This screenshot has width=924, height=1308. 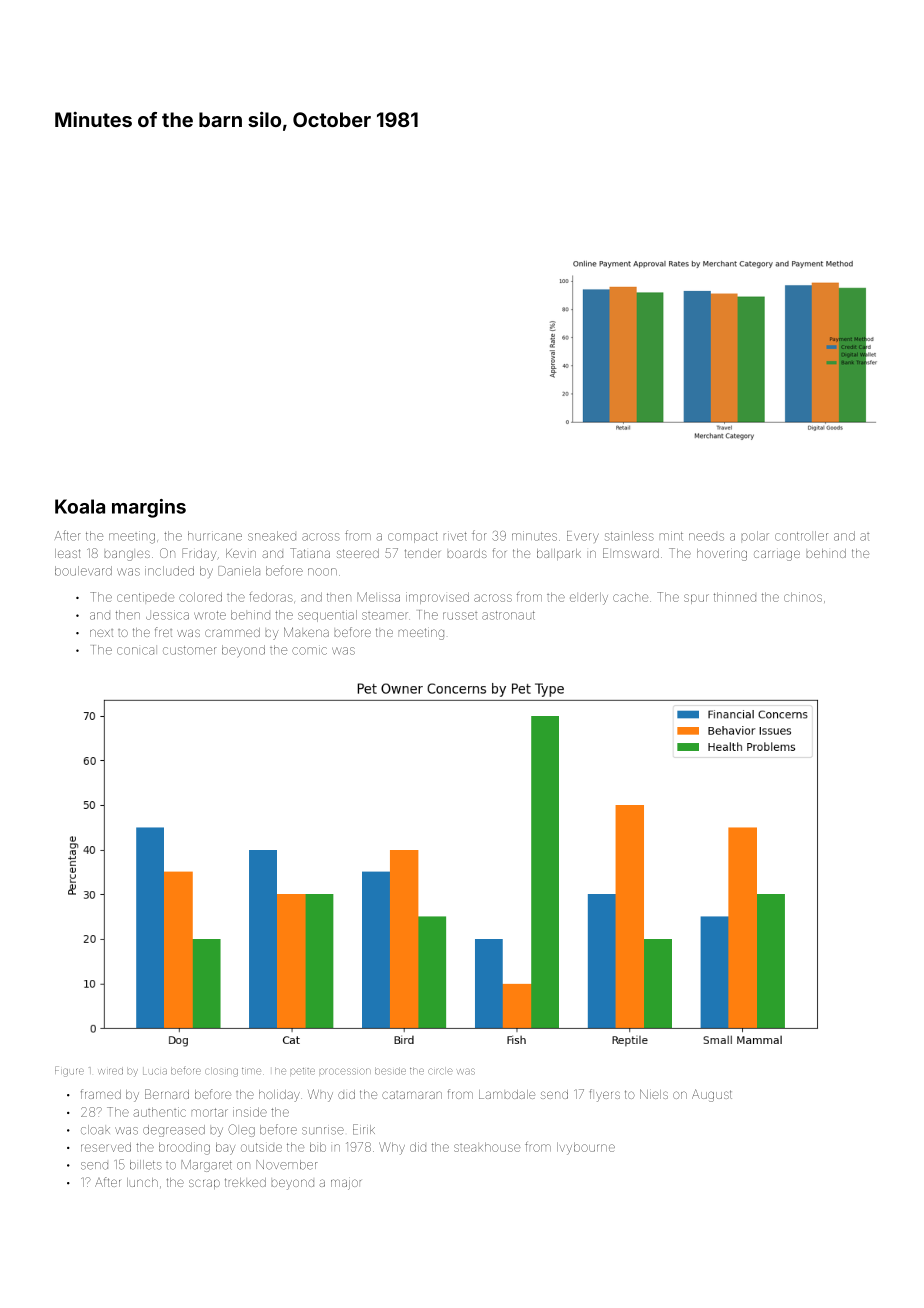 What do you see at coordinates (803, 597) in the screenshot?
I see `chinos` at bounding box center [803, 597].
